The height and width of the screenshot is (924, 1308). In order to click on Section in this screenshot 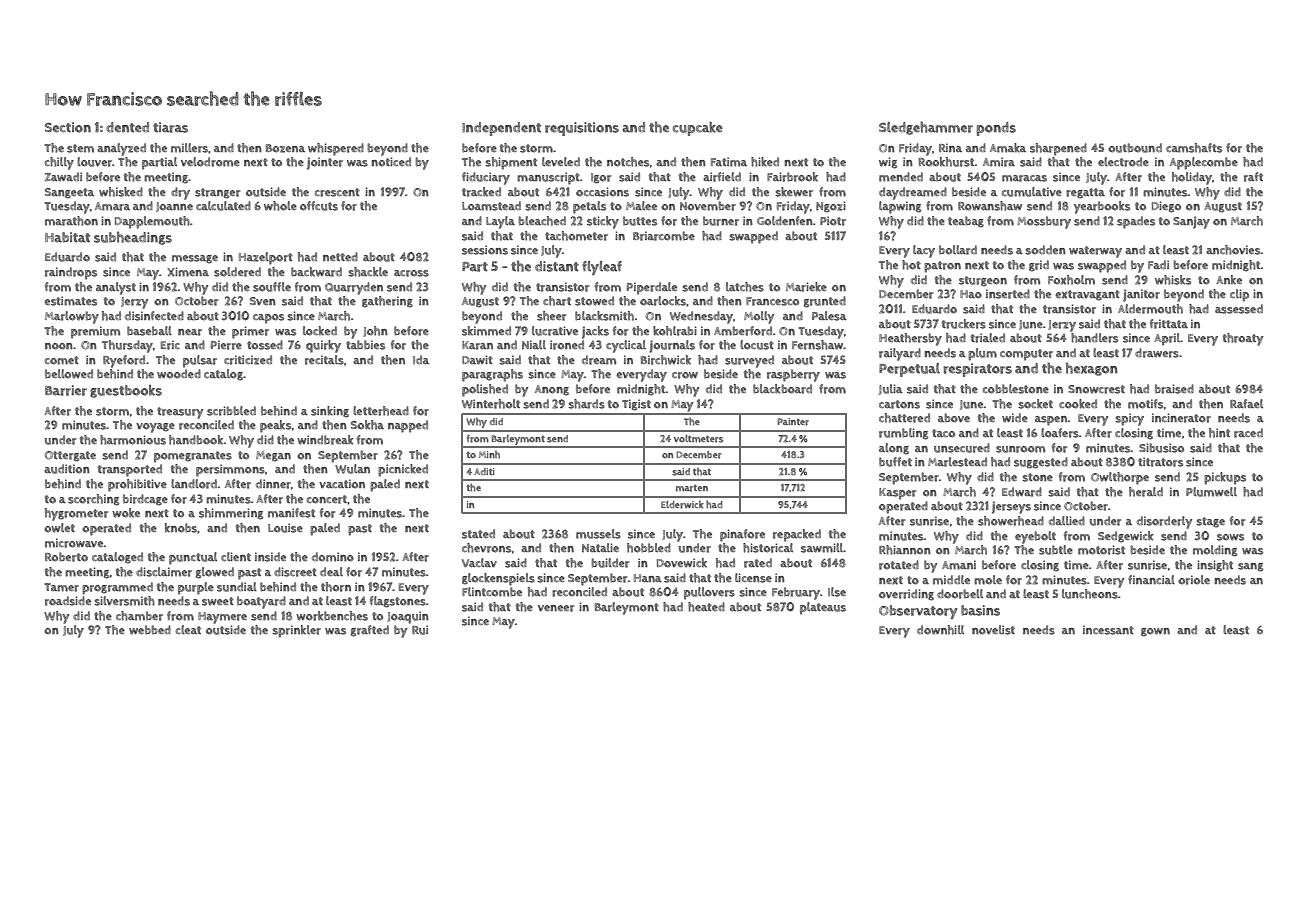, I will do `click(68, 127)`.
